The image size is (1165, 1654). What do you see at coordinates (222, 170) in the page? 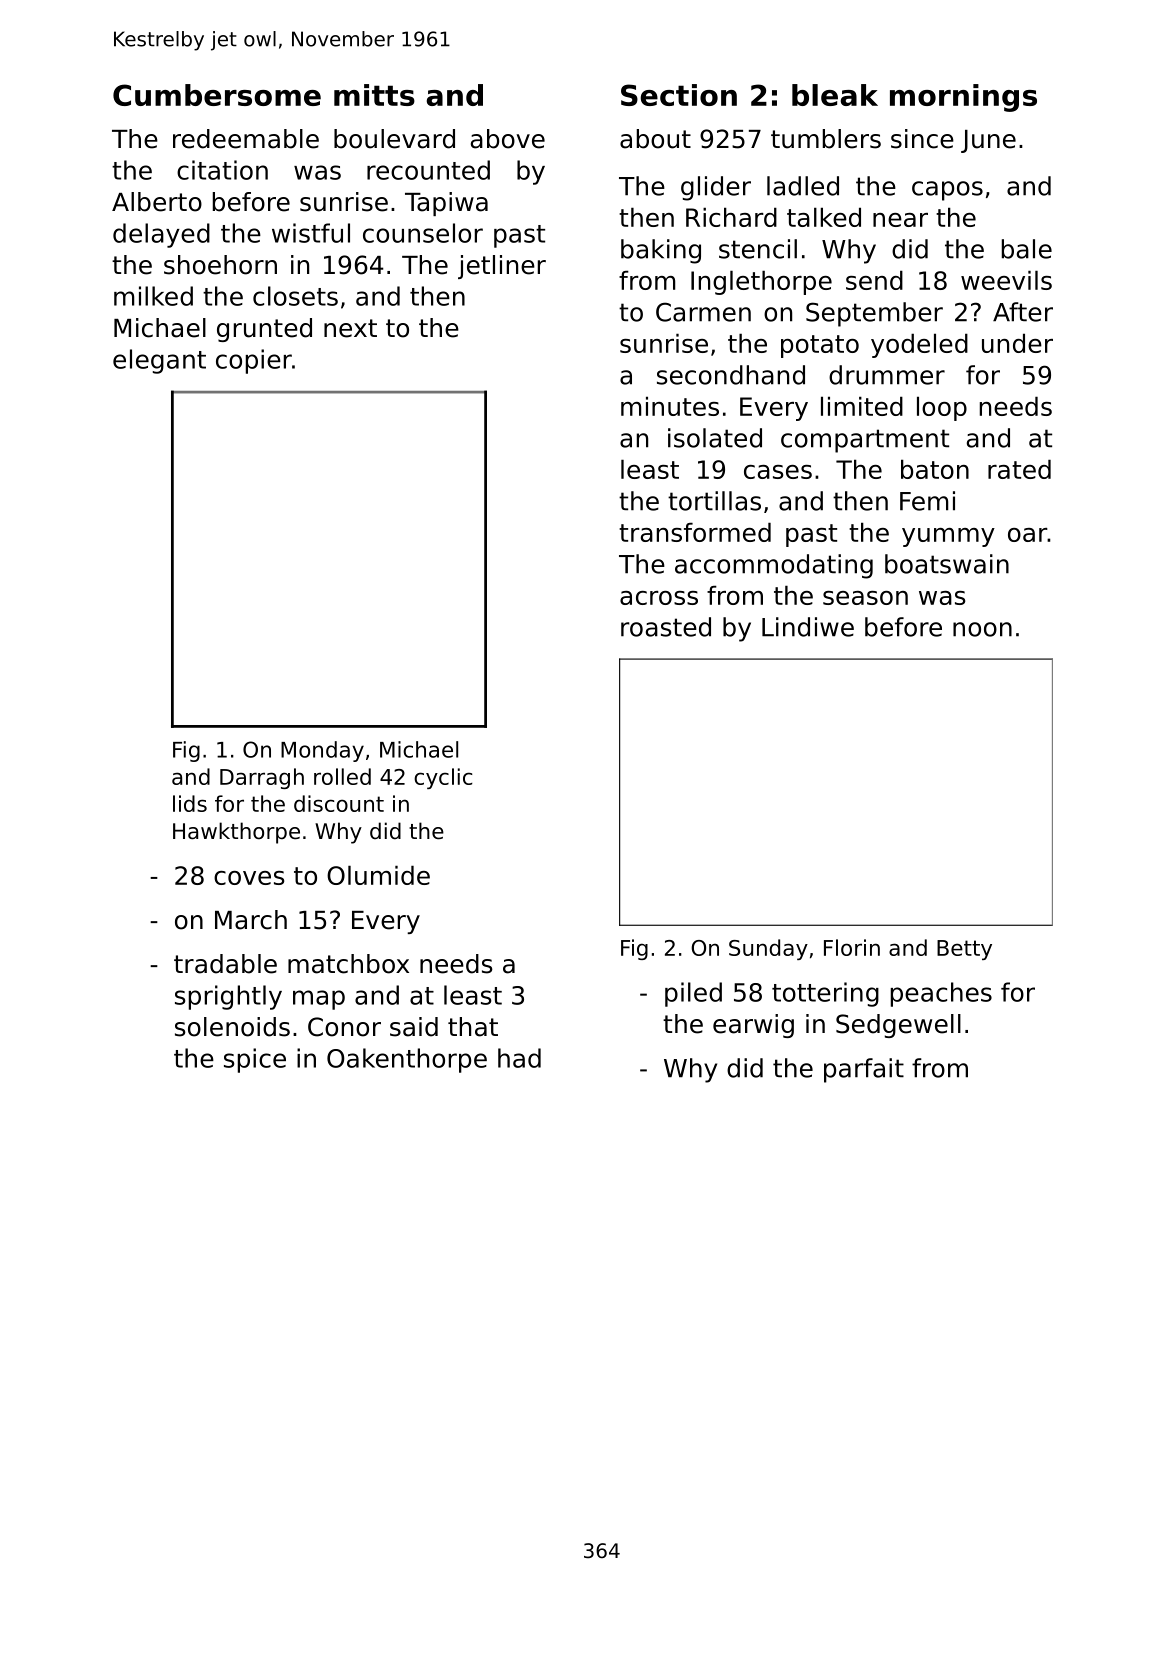
I see `citation` at bounding box center [222, 170].
